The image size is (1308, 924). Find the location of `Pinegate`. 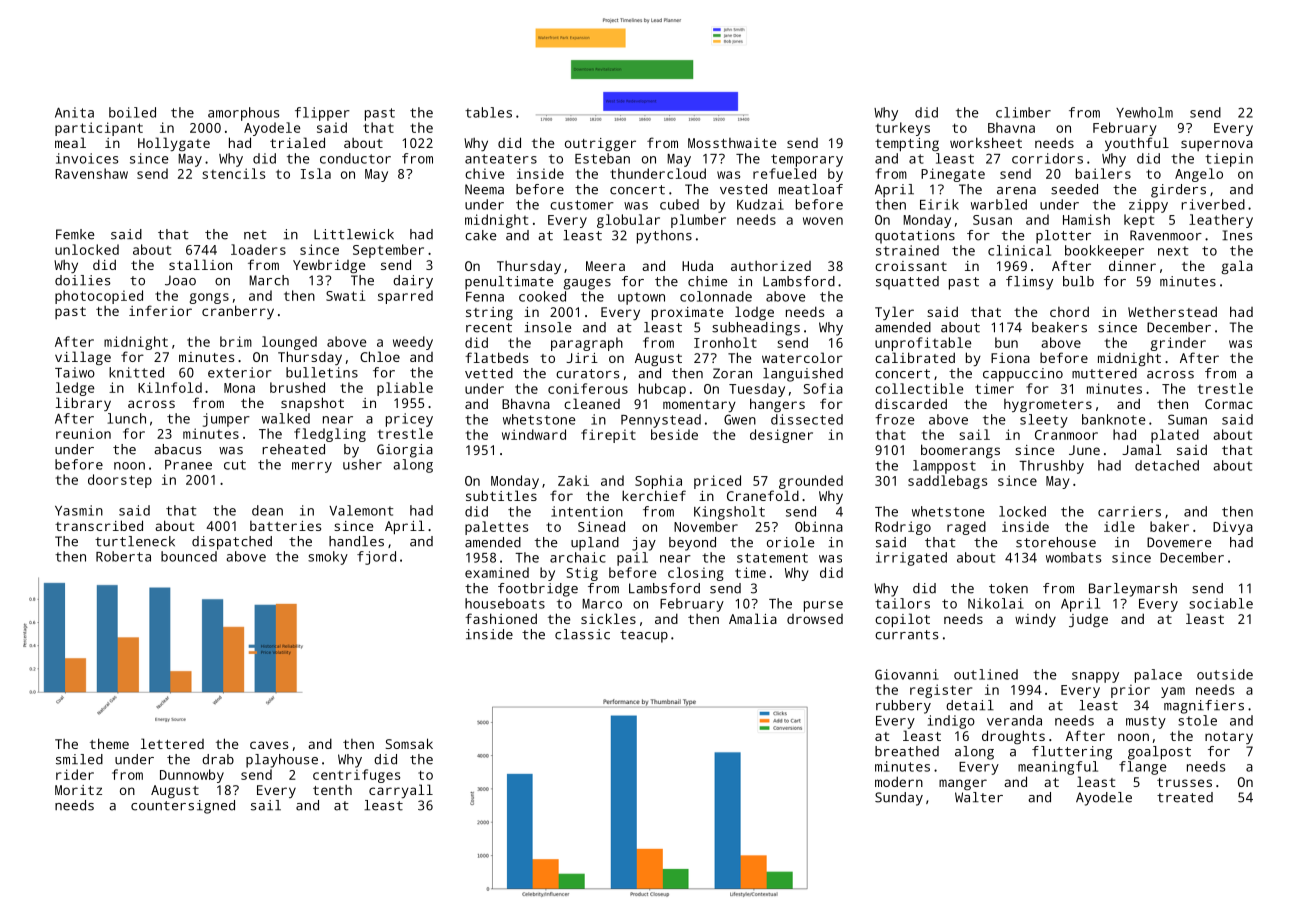

Pinegate is located at coordinates (953, 175).
